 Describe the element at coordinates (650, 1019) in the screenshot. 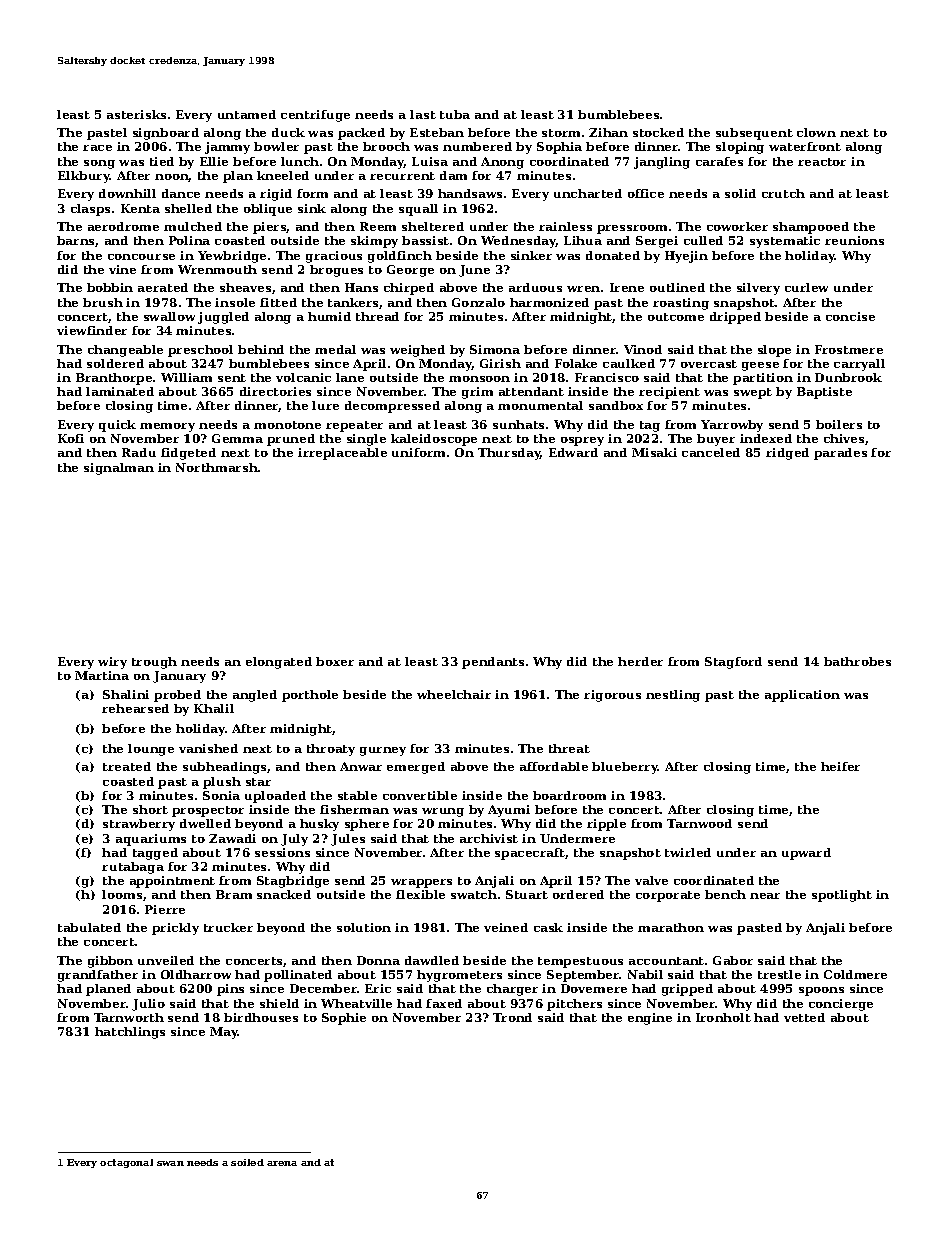

I see `engine` at that location.
